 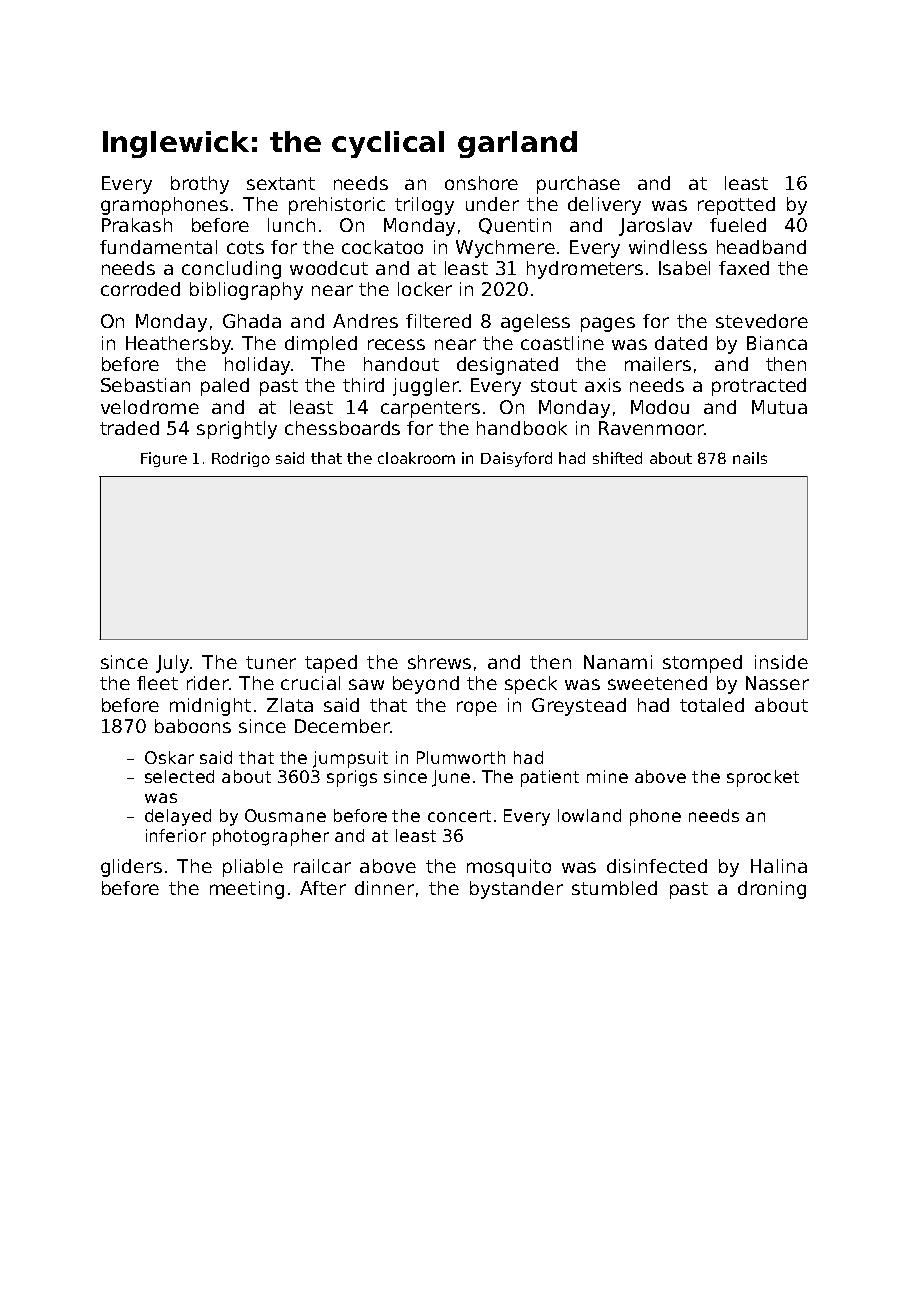 What do you see at coordinates (241, 459) in the screenshot?
I see `Rodrigo` at bounding box center [241, 459].
